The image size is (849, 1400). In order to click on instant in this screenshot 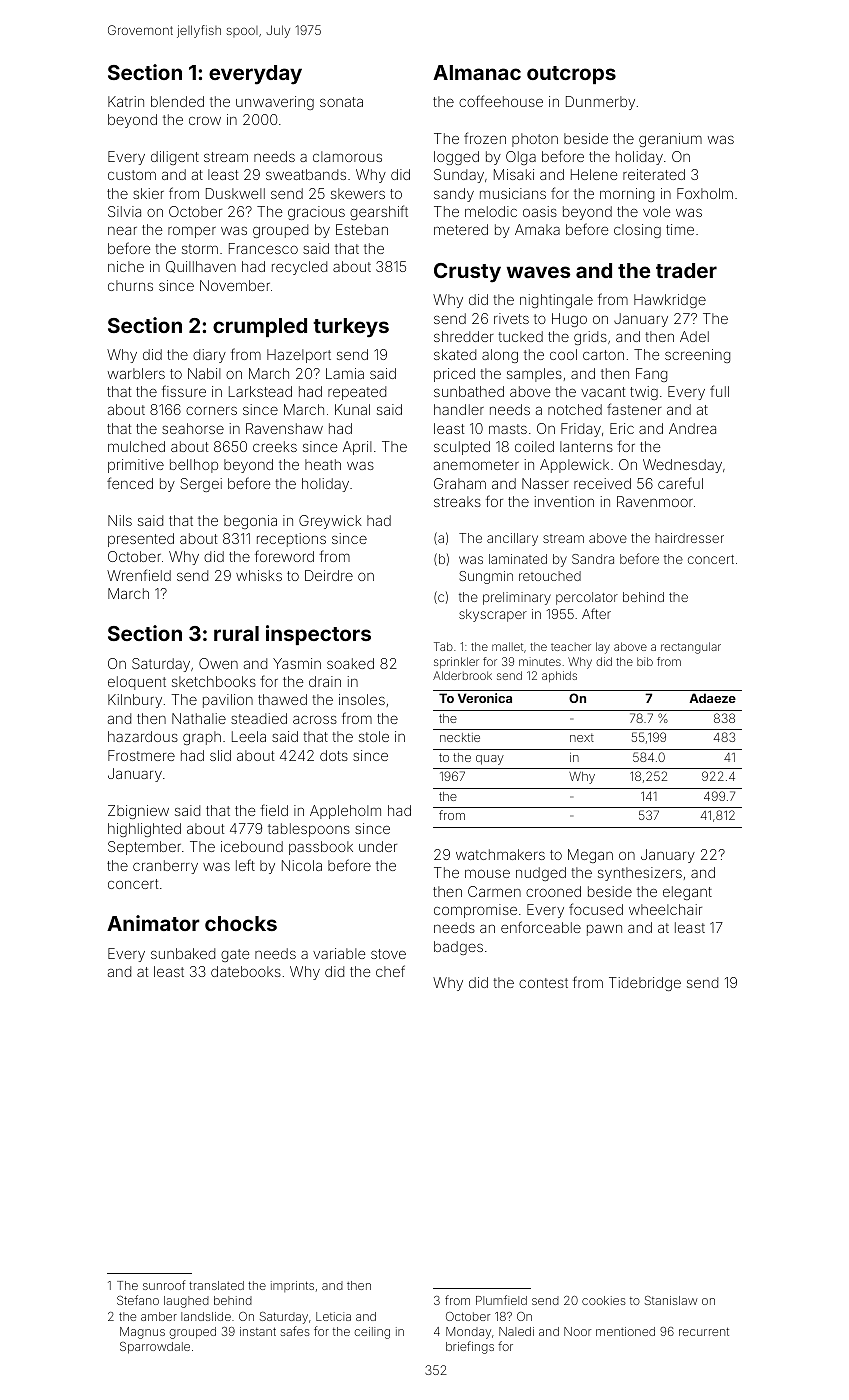, I will do `click(258, 1331)`.
